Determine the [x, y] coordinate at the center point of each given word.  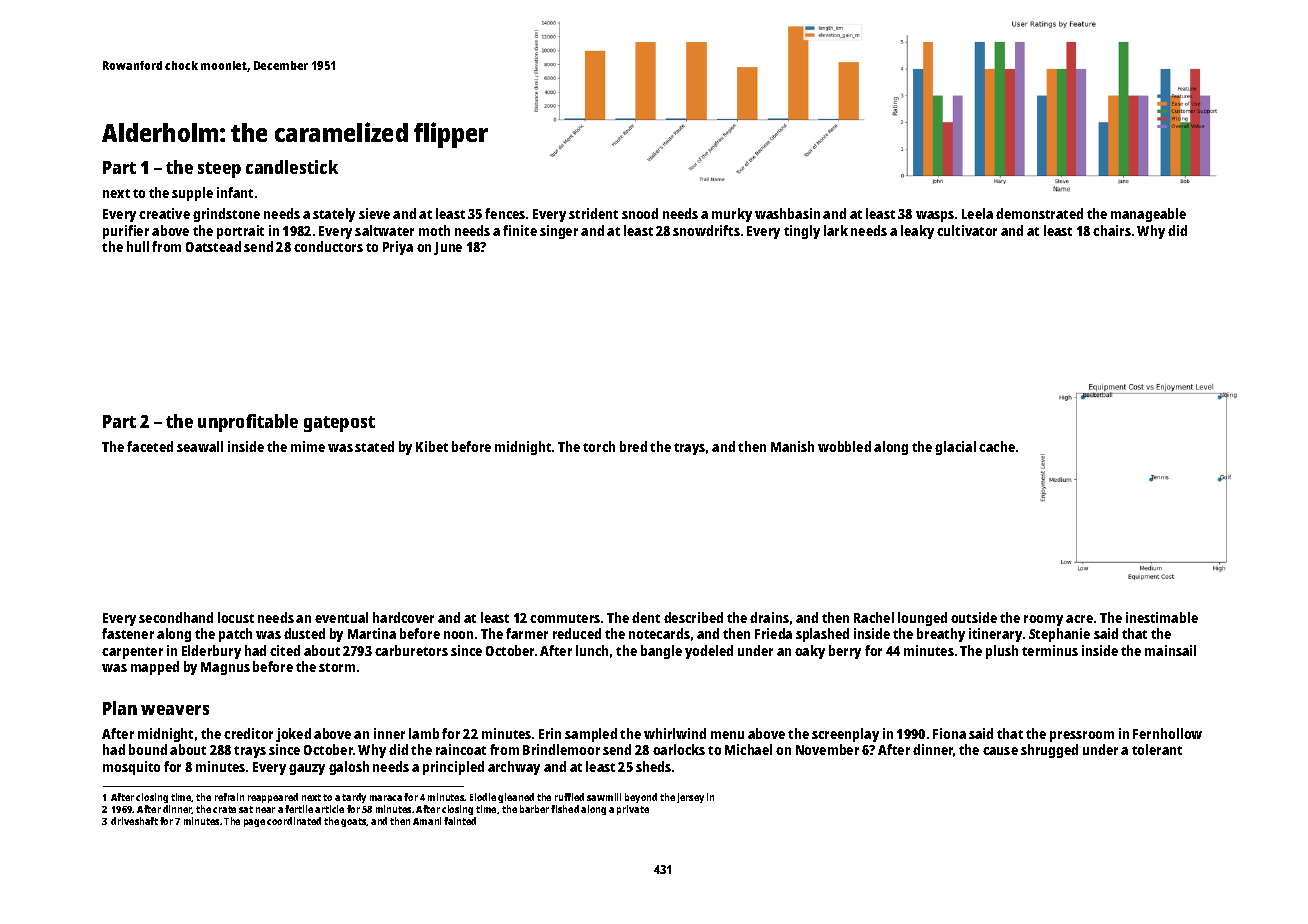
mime [308, 446]
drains [769, 617]
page [254, 823]
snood [640, 213]
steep [219, 170]
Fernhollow [1167, 733]
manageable [1148, 215]
